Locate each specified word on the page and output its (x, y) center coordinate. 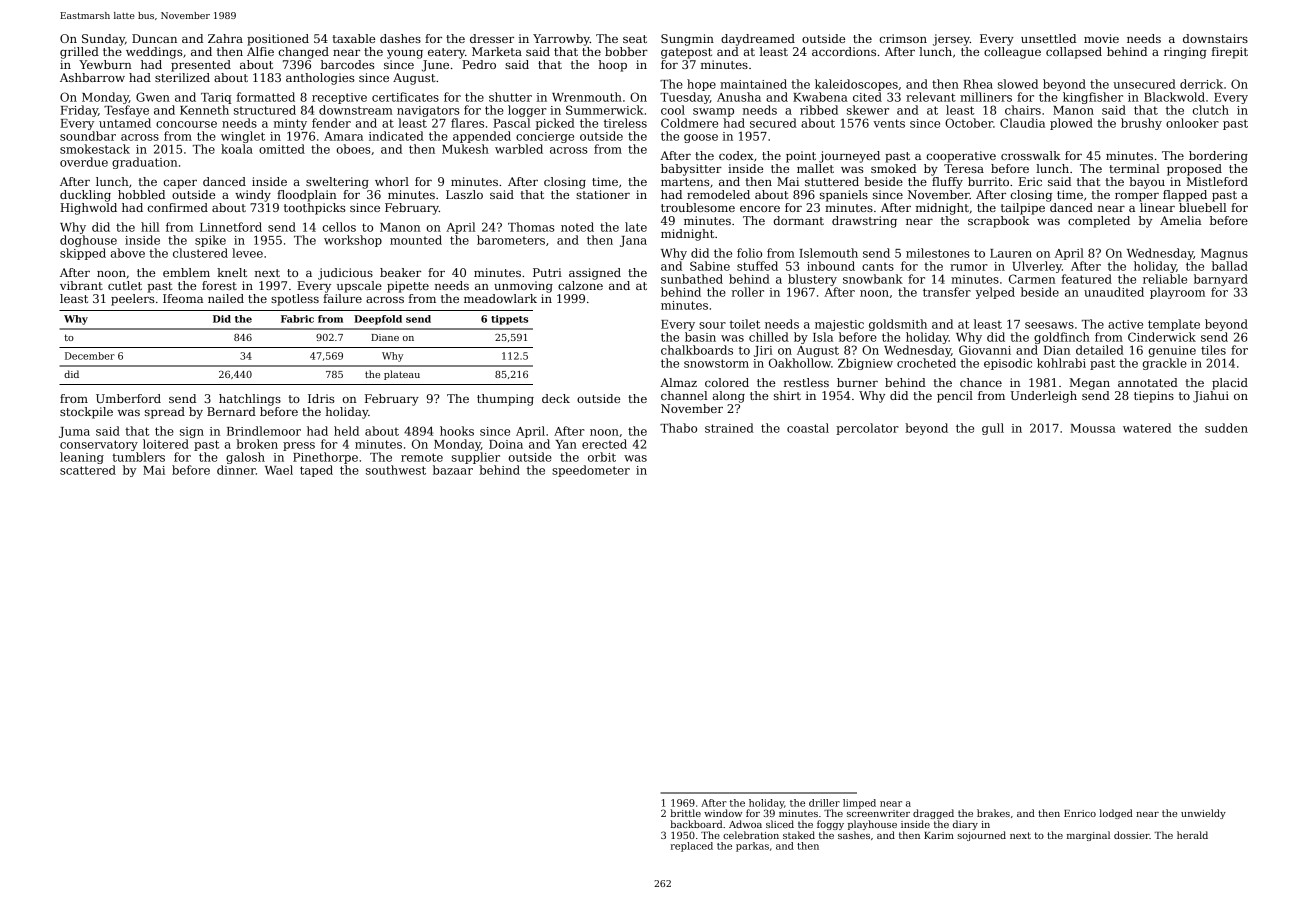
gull (993, 429)
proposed (1194, 170)
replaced (692, 847)
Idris (321, 398)
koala (237, 149)
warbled (519, 149)
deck (556, 398)
